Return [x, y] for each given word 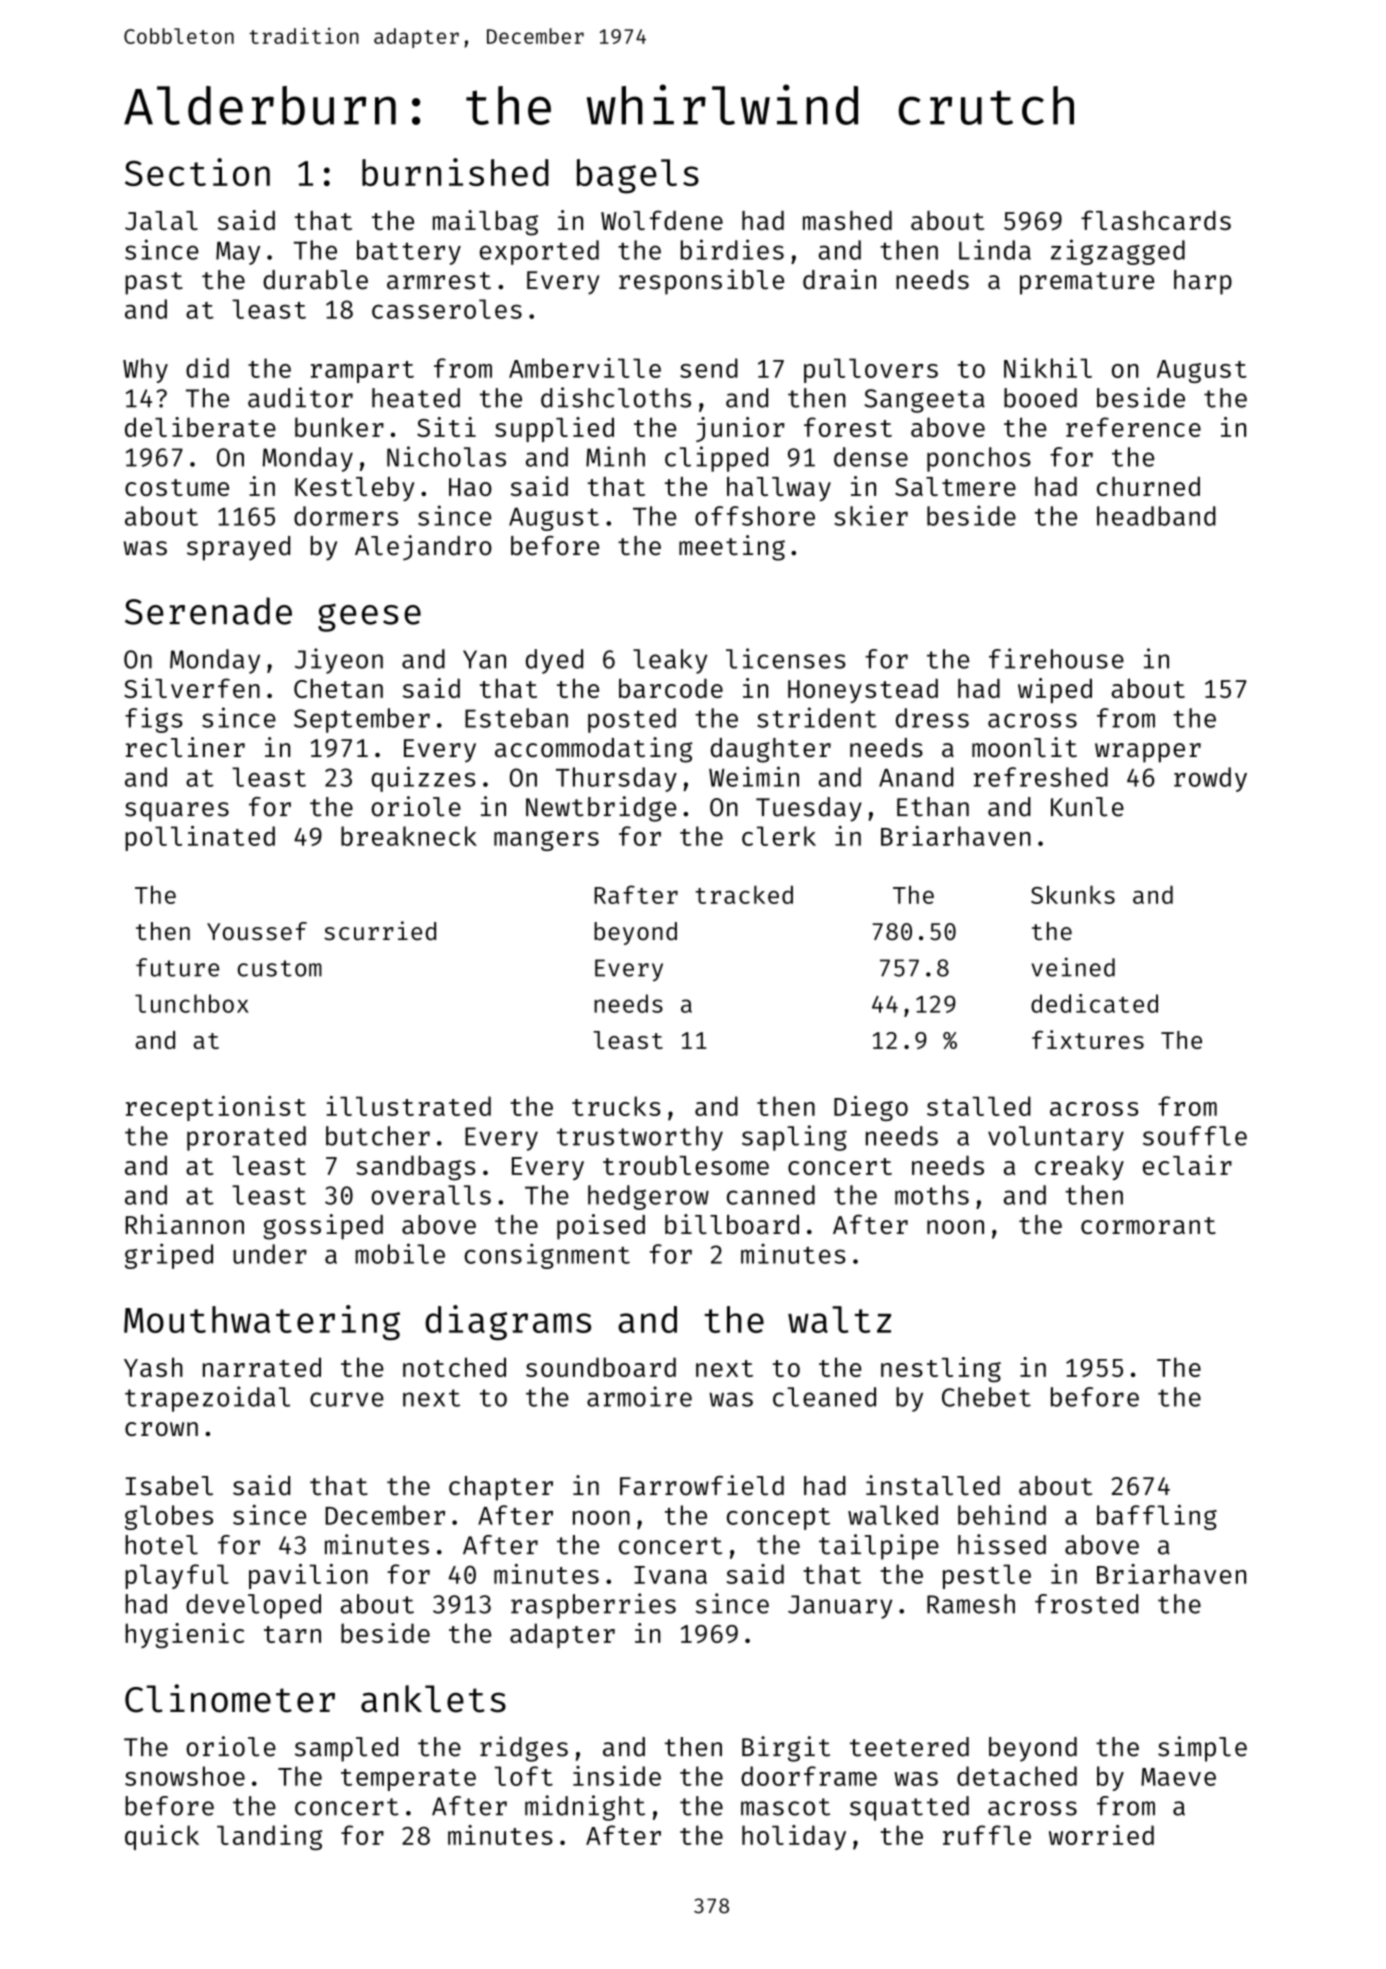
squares [177, 812]
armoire [639, 1396]
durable [315, 280]
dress [932, 718]
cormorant [1148, 1225]
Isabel [169, 1486]
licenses [786, 658]
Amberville [585, 368]
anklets [433, 1699]
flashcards [1156, 220]
